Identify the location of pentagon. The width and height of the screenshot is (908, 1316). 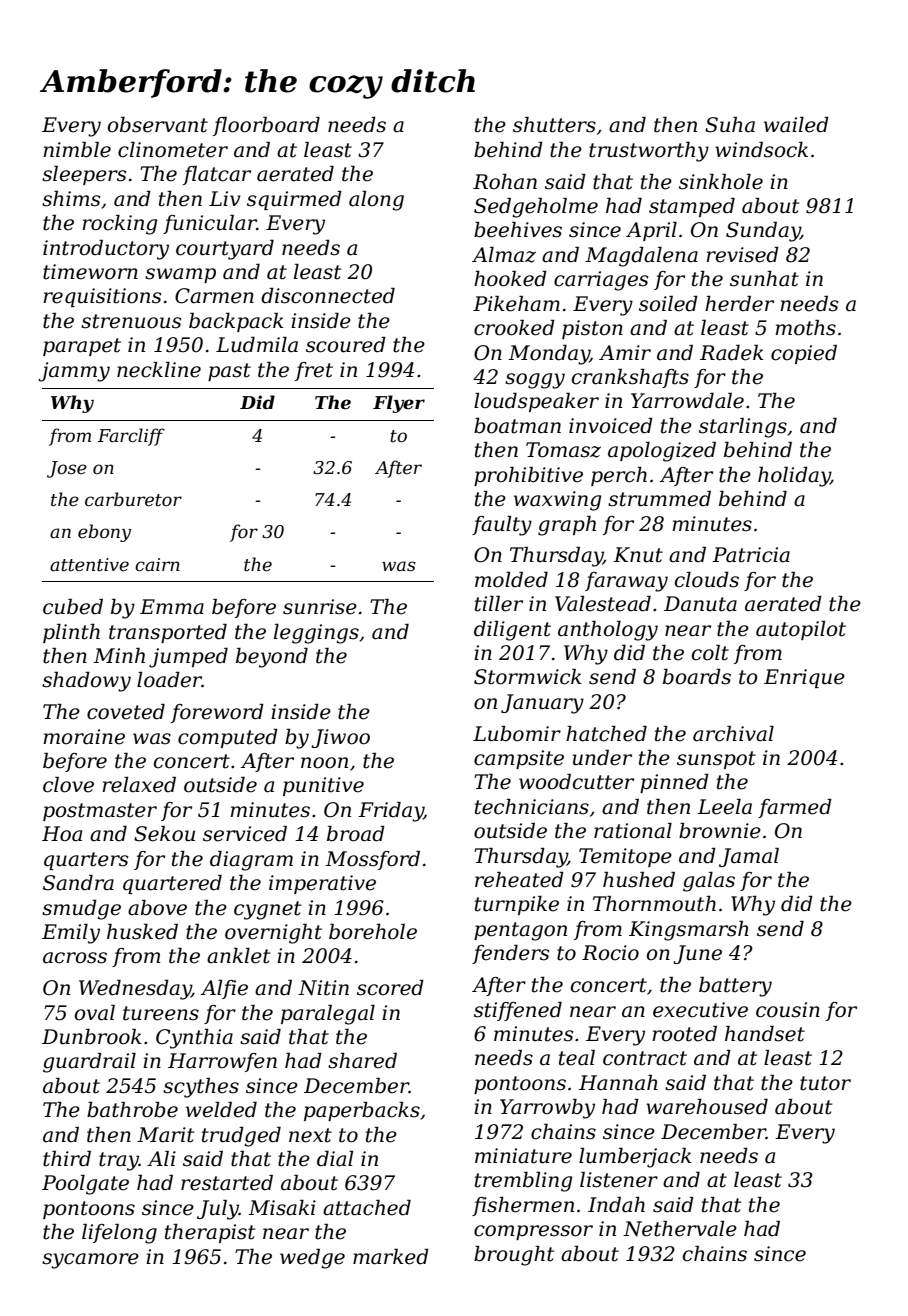
(520, 931).
